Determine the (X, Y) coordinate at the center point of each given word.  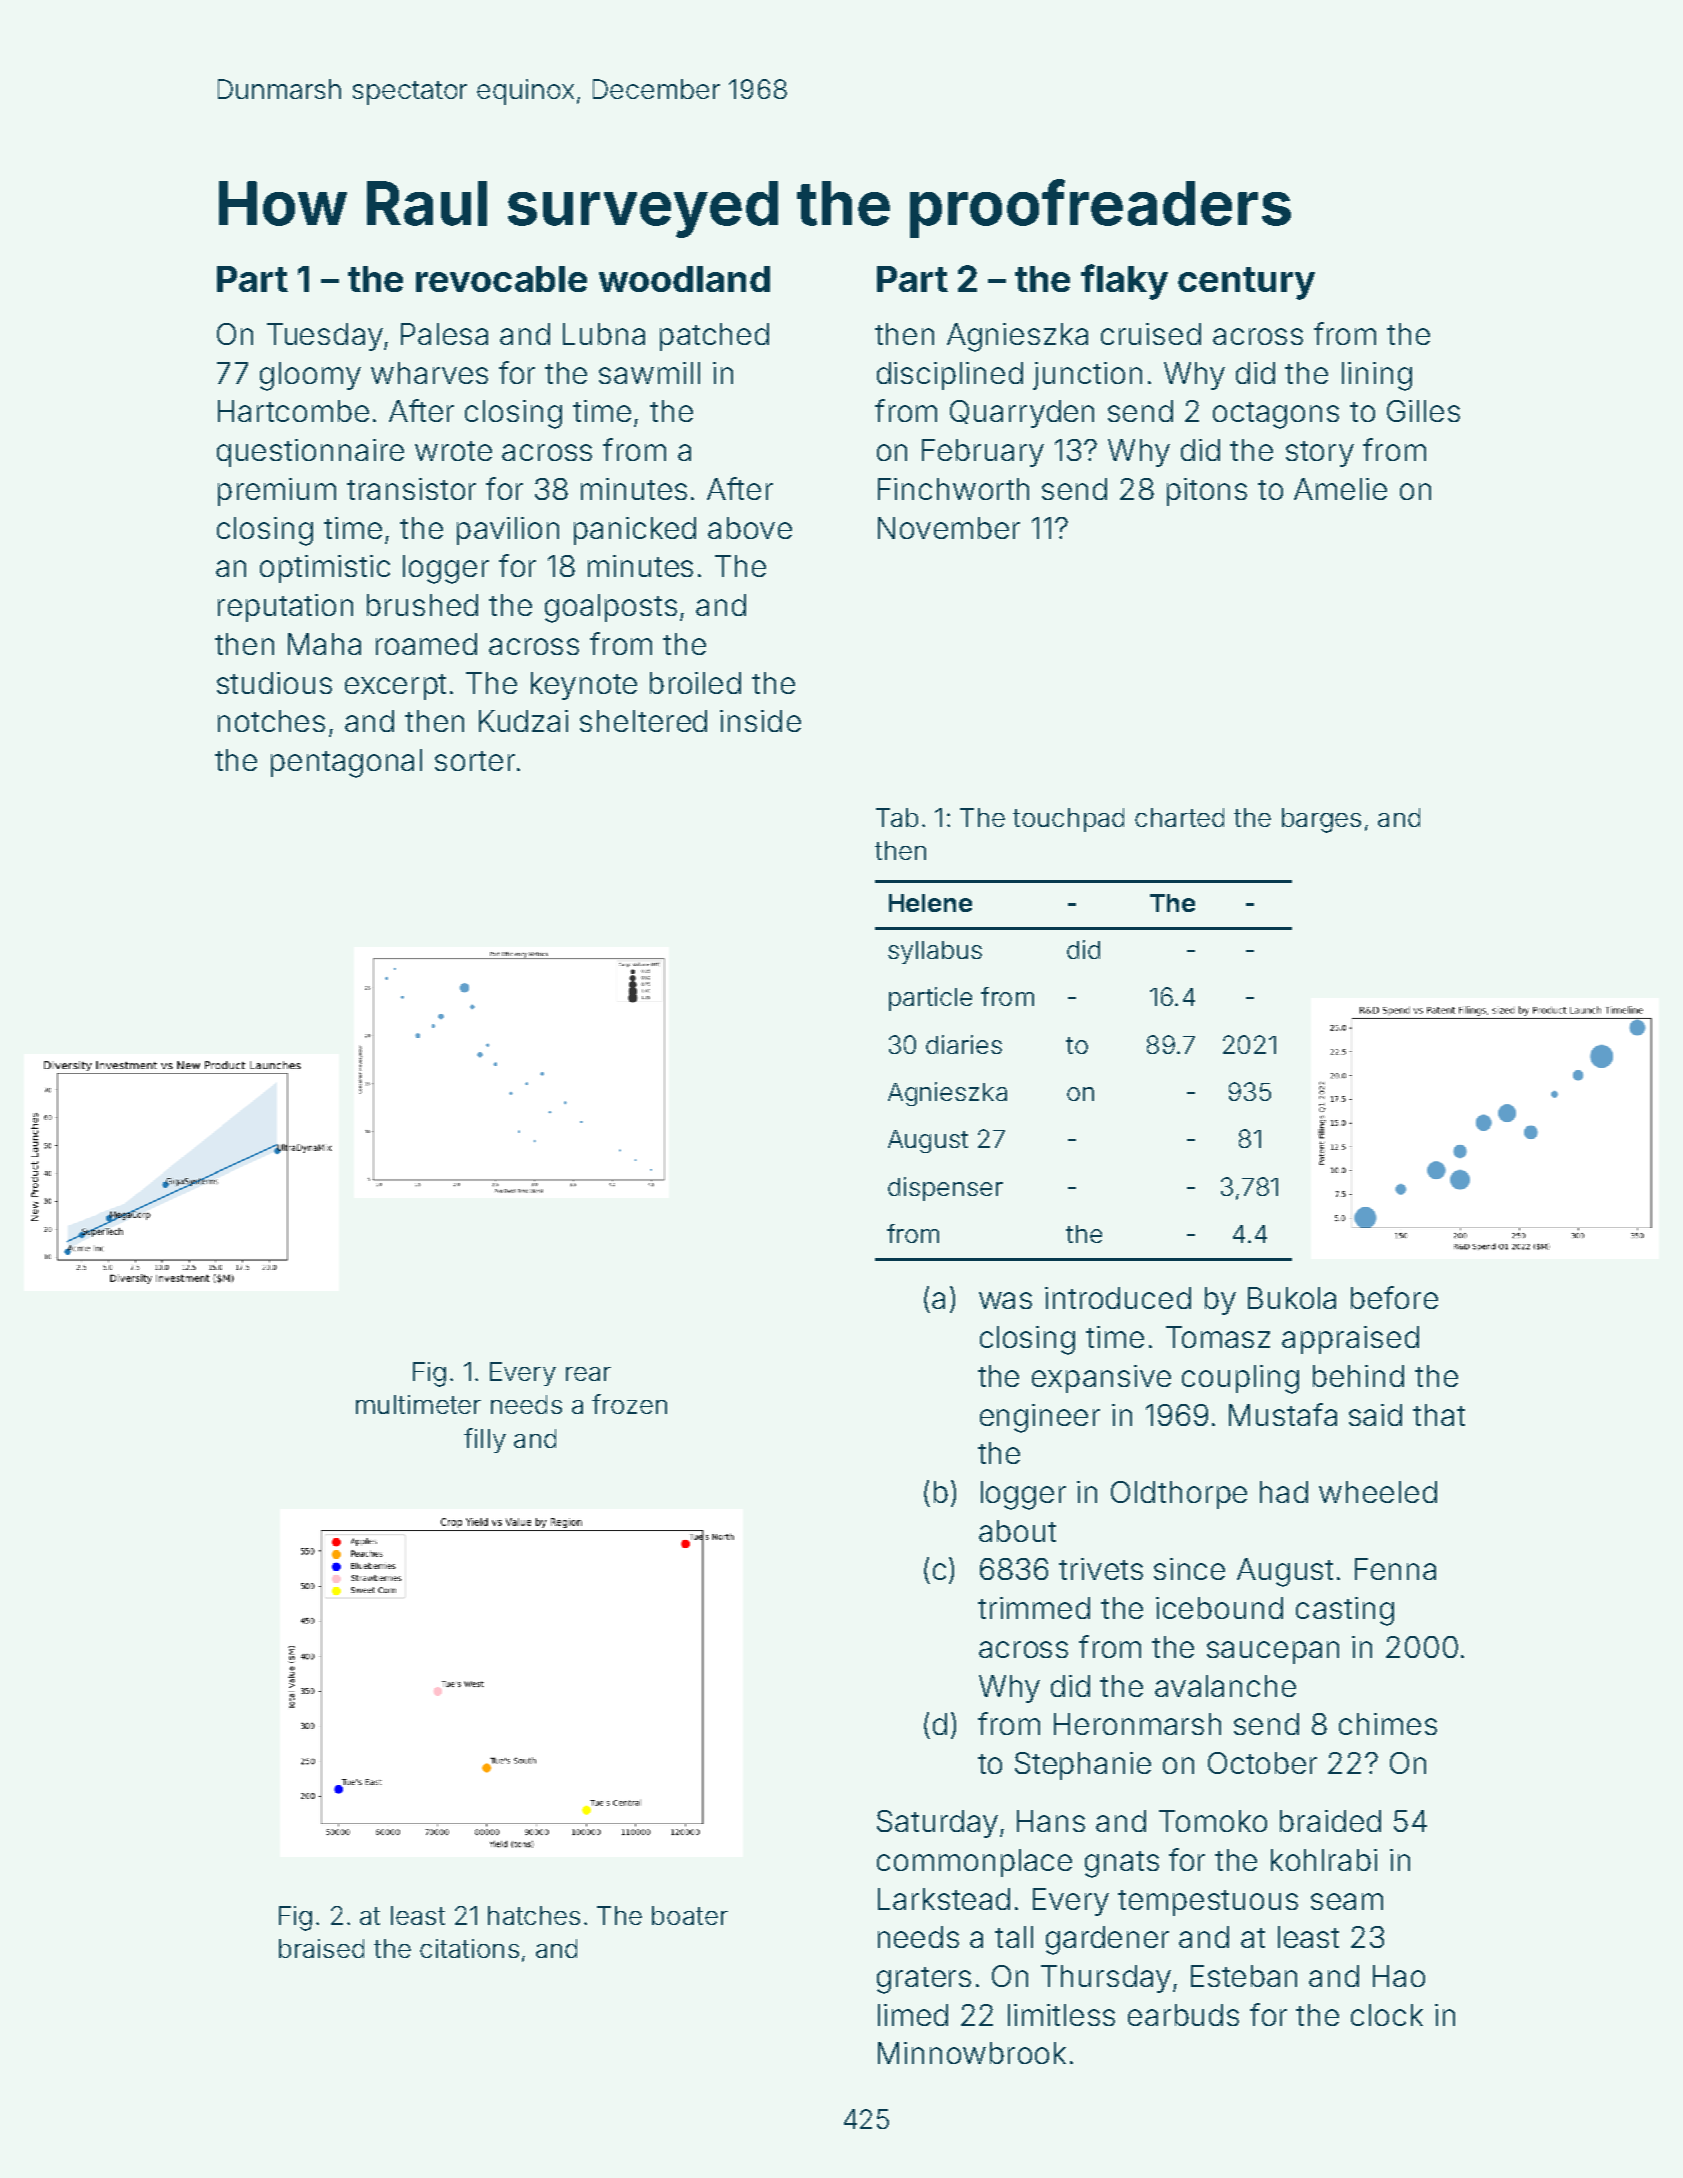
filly (485, 1440)
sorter (475, 761)
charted (1179, 817)
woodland (684, 279)
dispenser (945, 1189)
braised (321, 1948)
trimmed (1034, 1608)
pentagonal (346, 763)
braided (1330, 1821)
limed (913, 2015)
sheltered (643, 721)
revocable (501, 279)
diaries (964, 1044)
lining (1377, 376)
